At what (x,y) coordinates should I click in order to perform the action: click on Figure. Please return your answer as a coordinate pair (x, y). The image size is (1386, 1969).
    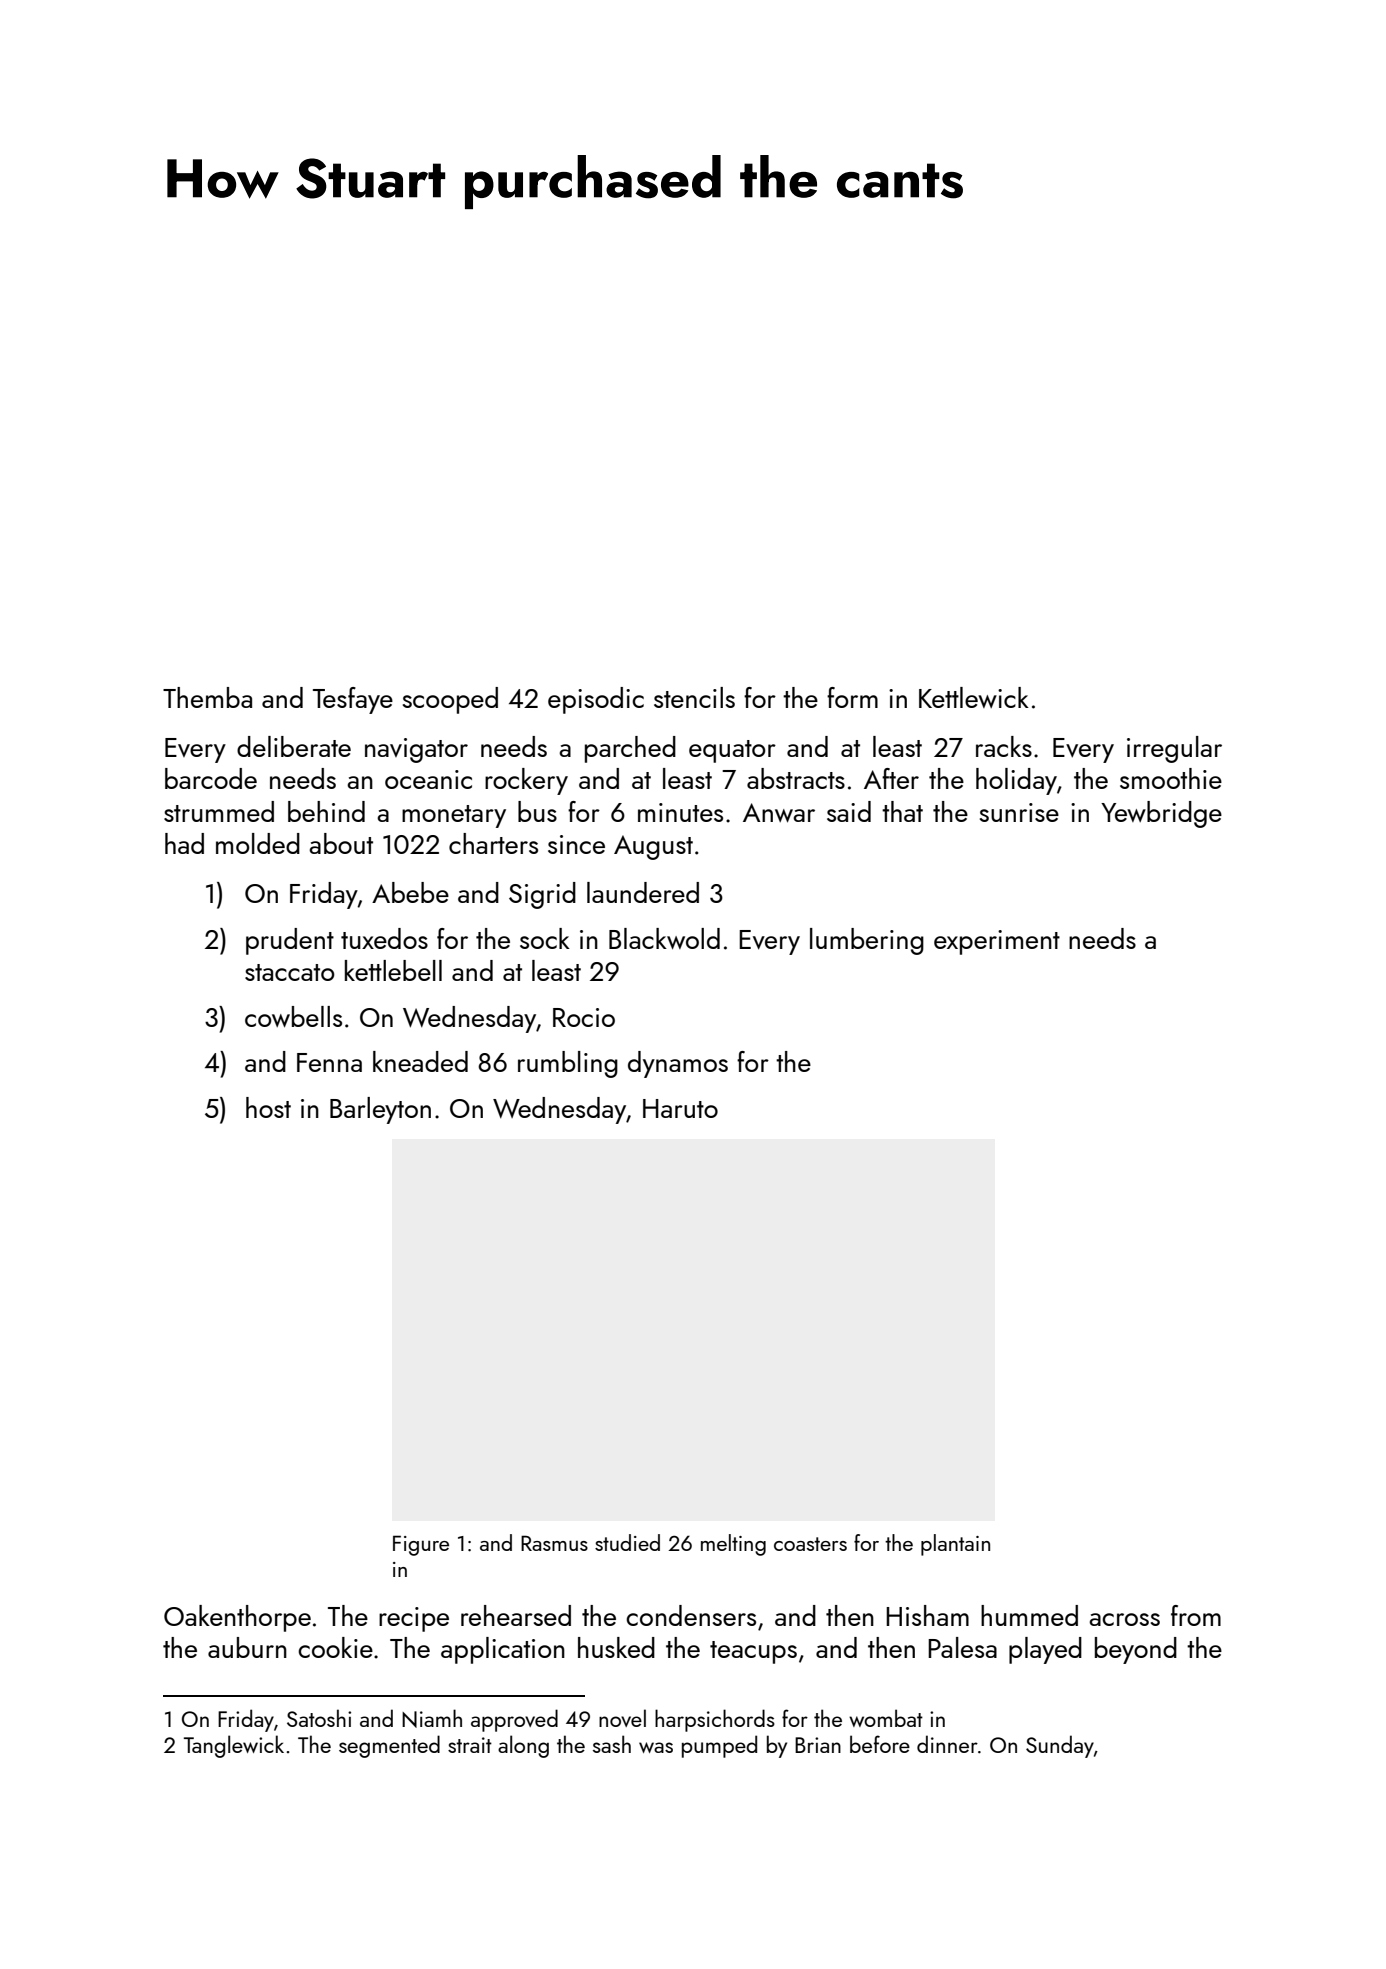
    Looking at the image, I should click on (421, 1545).
